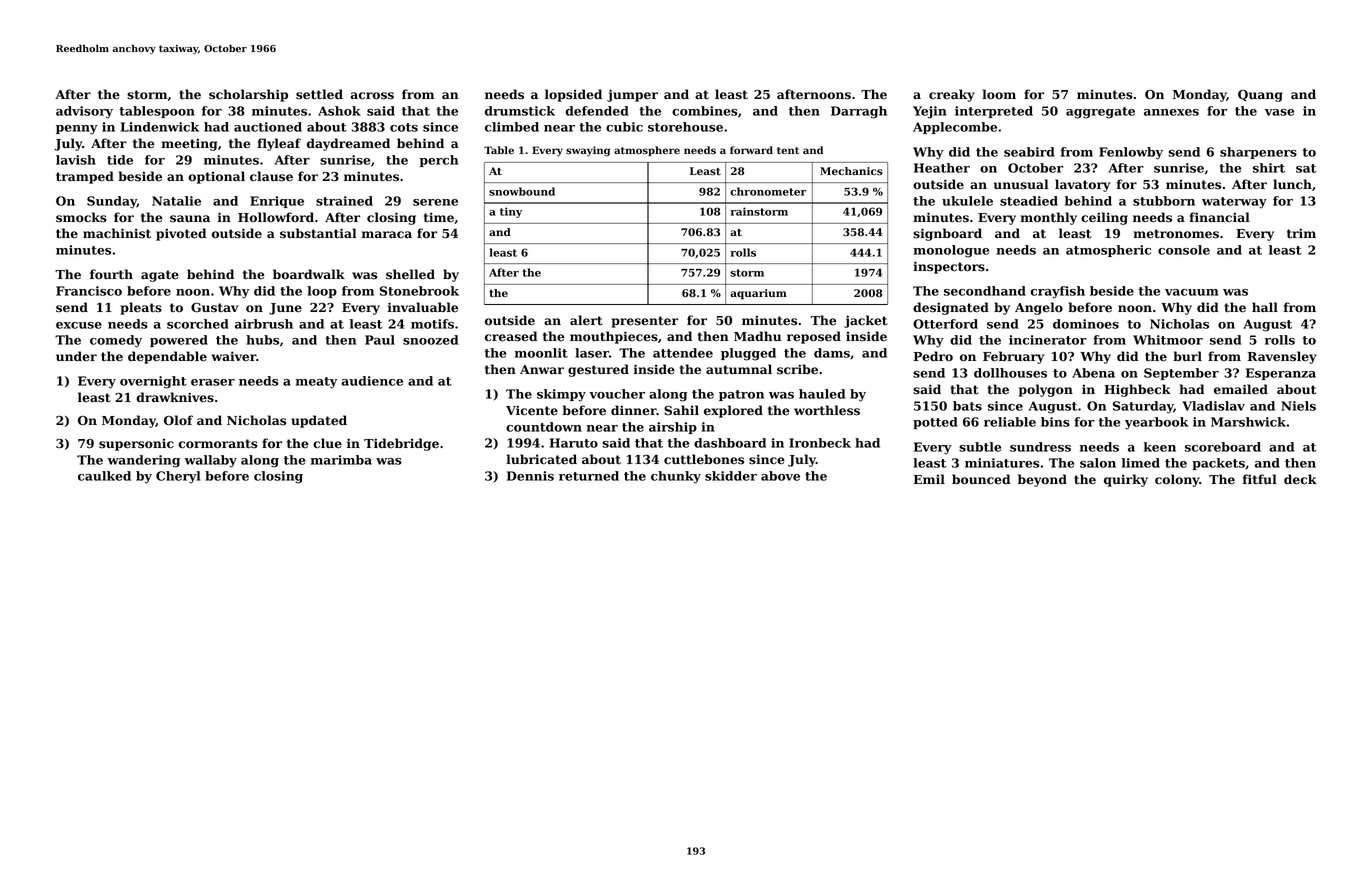 The height and width of the document is (887, 1372). Describe the element at coordinates (511, 212) in the document. I see `tiny` at that location.
